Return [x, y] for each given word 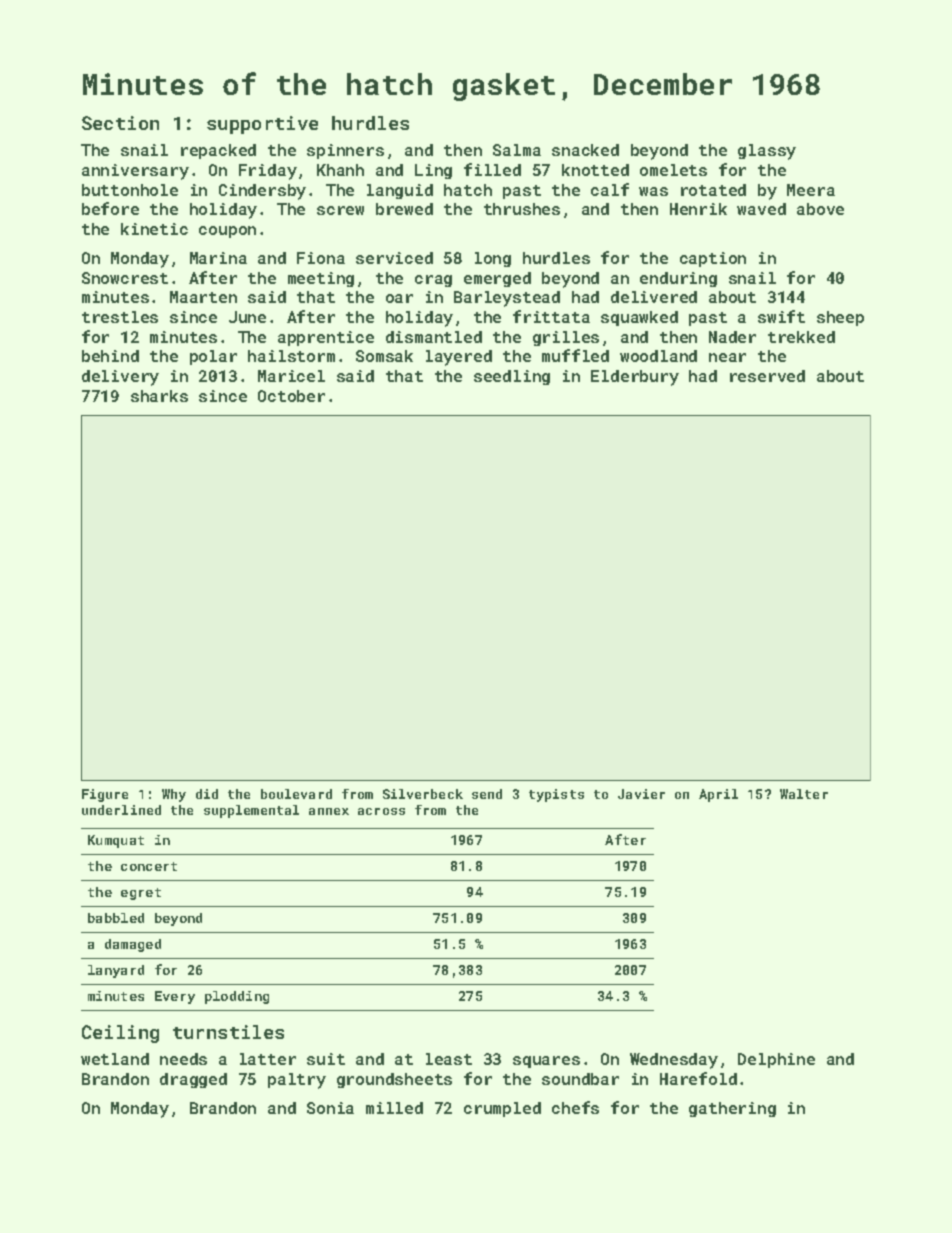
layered [459, 358]
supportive [262, 125]
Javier [641, 794]
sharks [159, 396]
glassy [767, 152]
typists [556, 795]
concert [149, 866]
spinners [345, 151]
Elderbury [635, 378]
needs [183, 1059]
